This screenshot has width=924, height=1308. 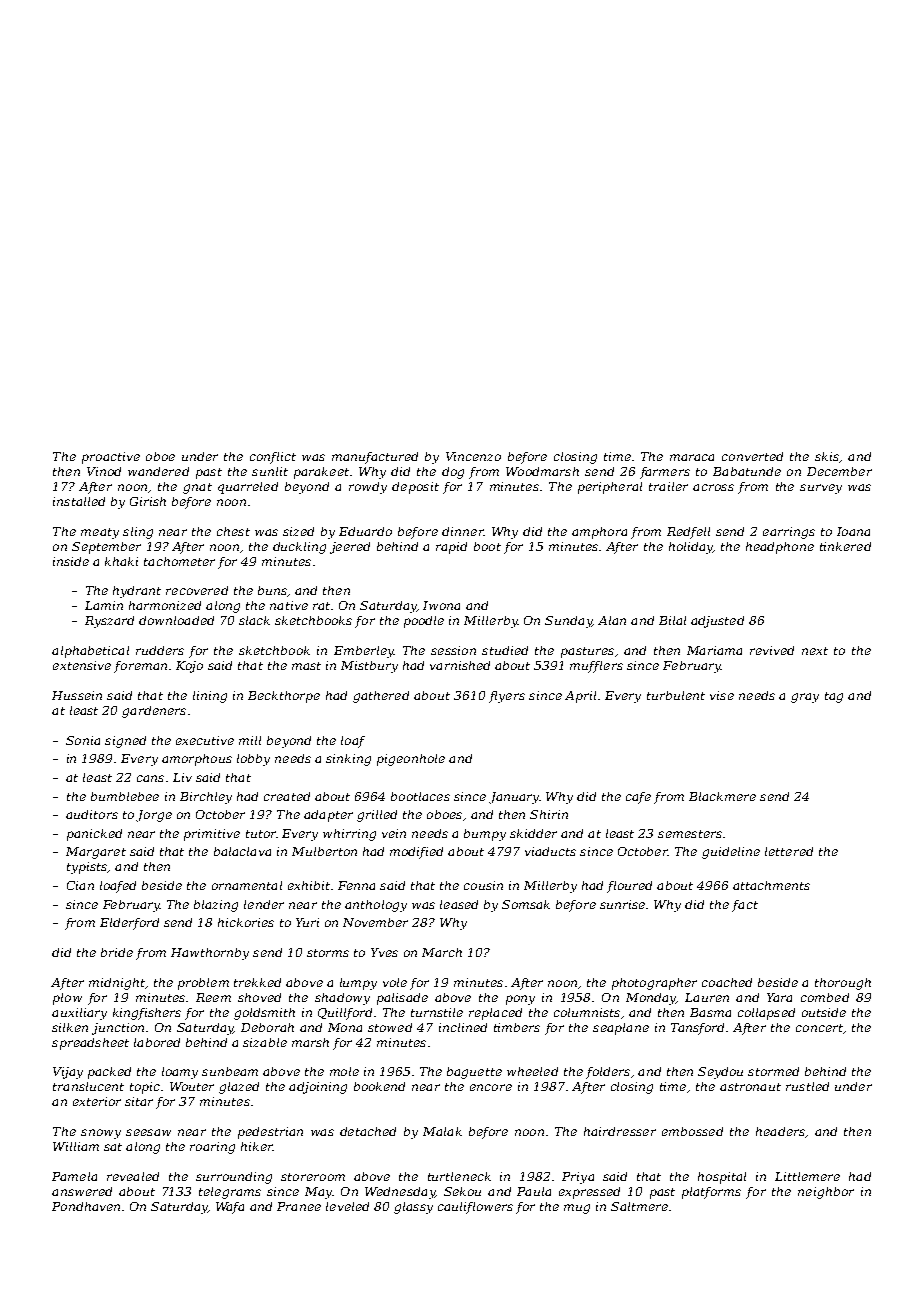 I want to click on attachments, so click(x=771, y=885).
